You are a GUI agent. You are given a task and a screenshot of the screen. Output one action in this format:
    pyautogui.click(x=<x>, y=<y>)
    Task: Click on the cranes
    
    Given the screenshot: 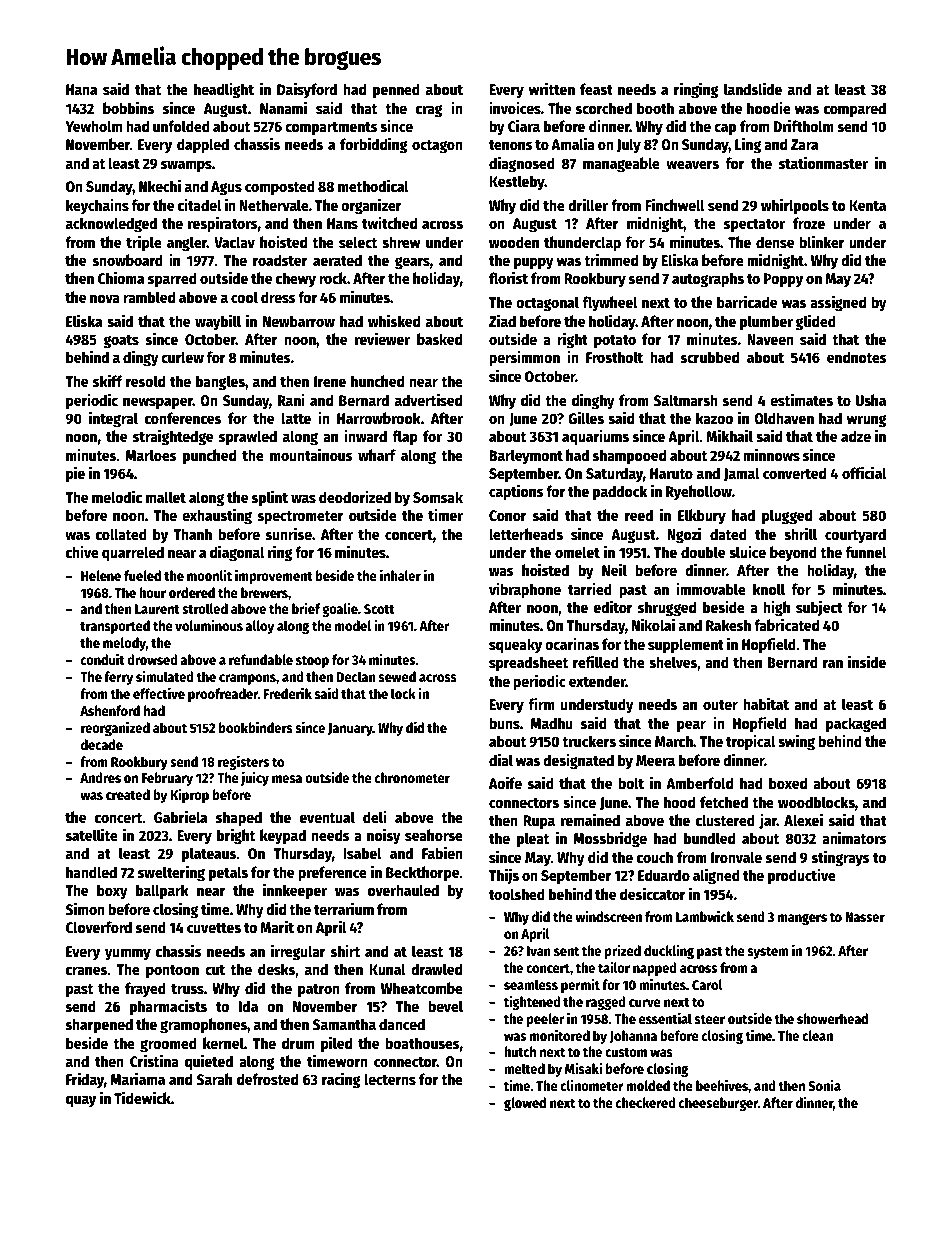 What is the action you would take?
    pyautogui.click(x=86, y=970)
